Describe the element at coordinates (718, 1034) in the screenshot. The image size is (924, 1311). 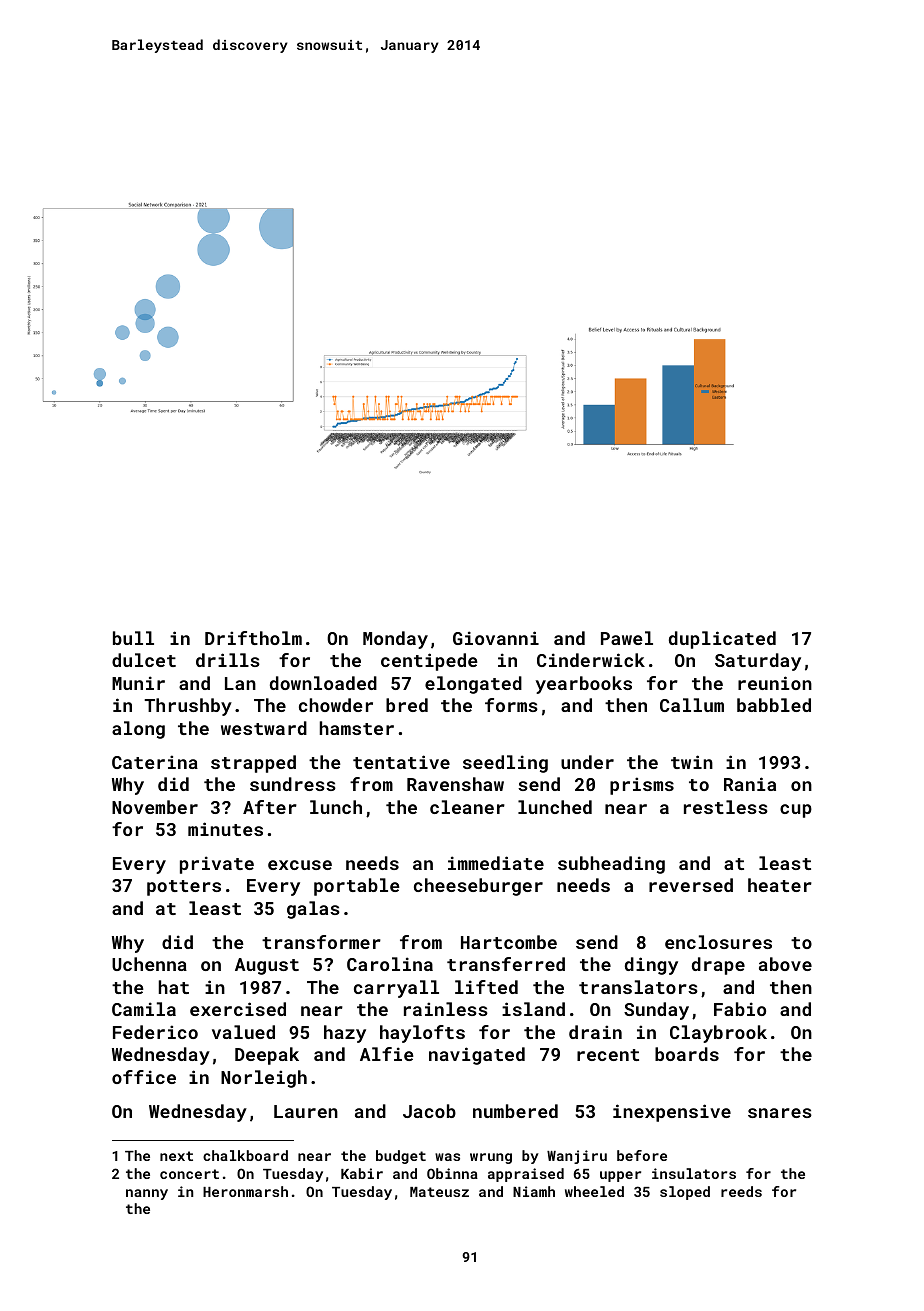
I see `Claybrook` at that location.
